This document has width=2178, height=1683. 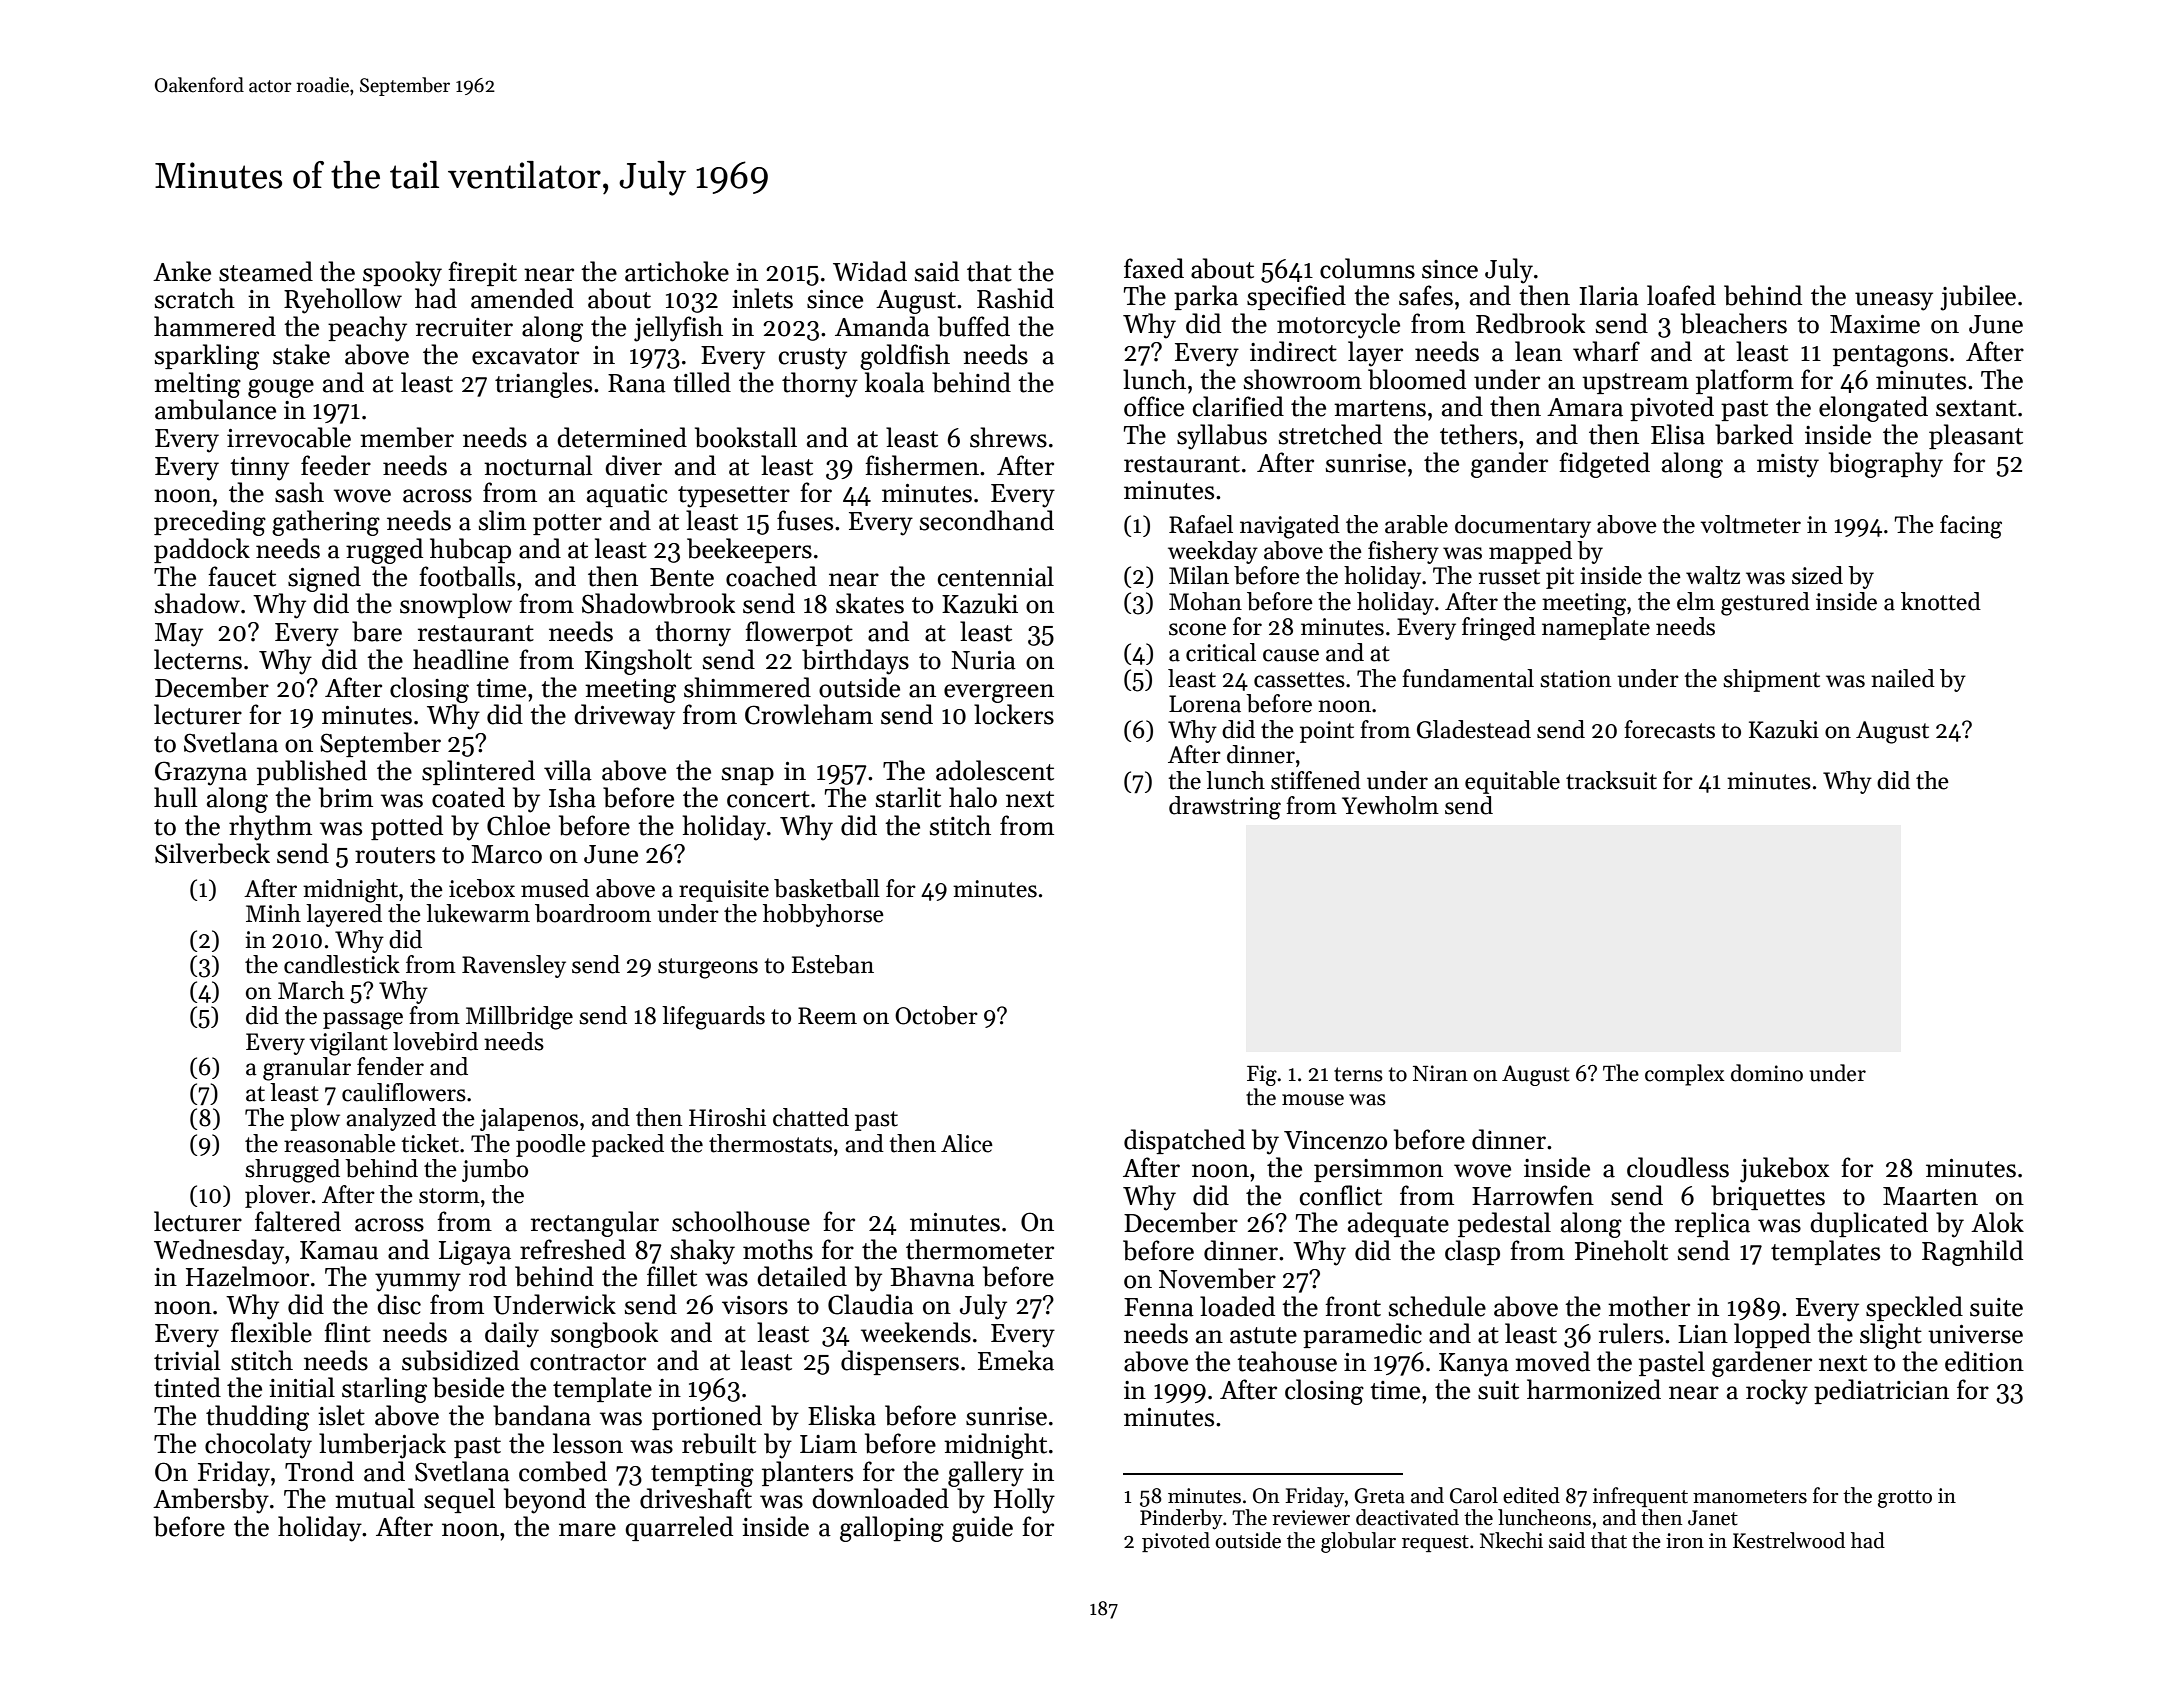 I want to click on artichoke, so click(x=677, y=271).
